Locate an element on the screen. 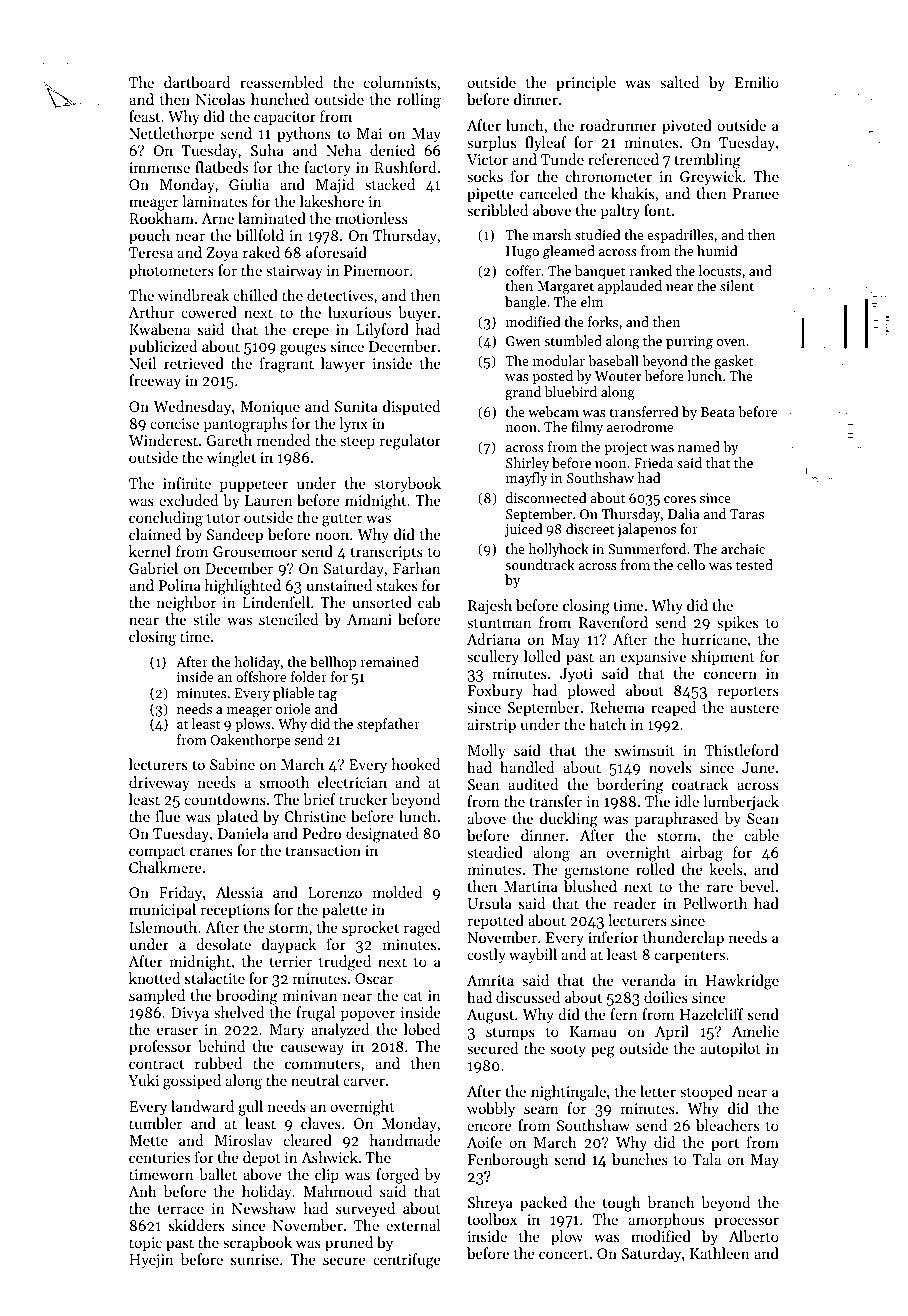 Image resolution: width=908 pixels, height=1316 pixels. Hyejin is located at coordinates (151, 1261).
